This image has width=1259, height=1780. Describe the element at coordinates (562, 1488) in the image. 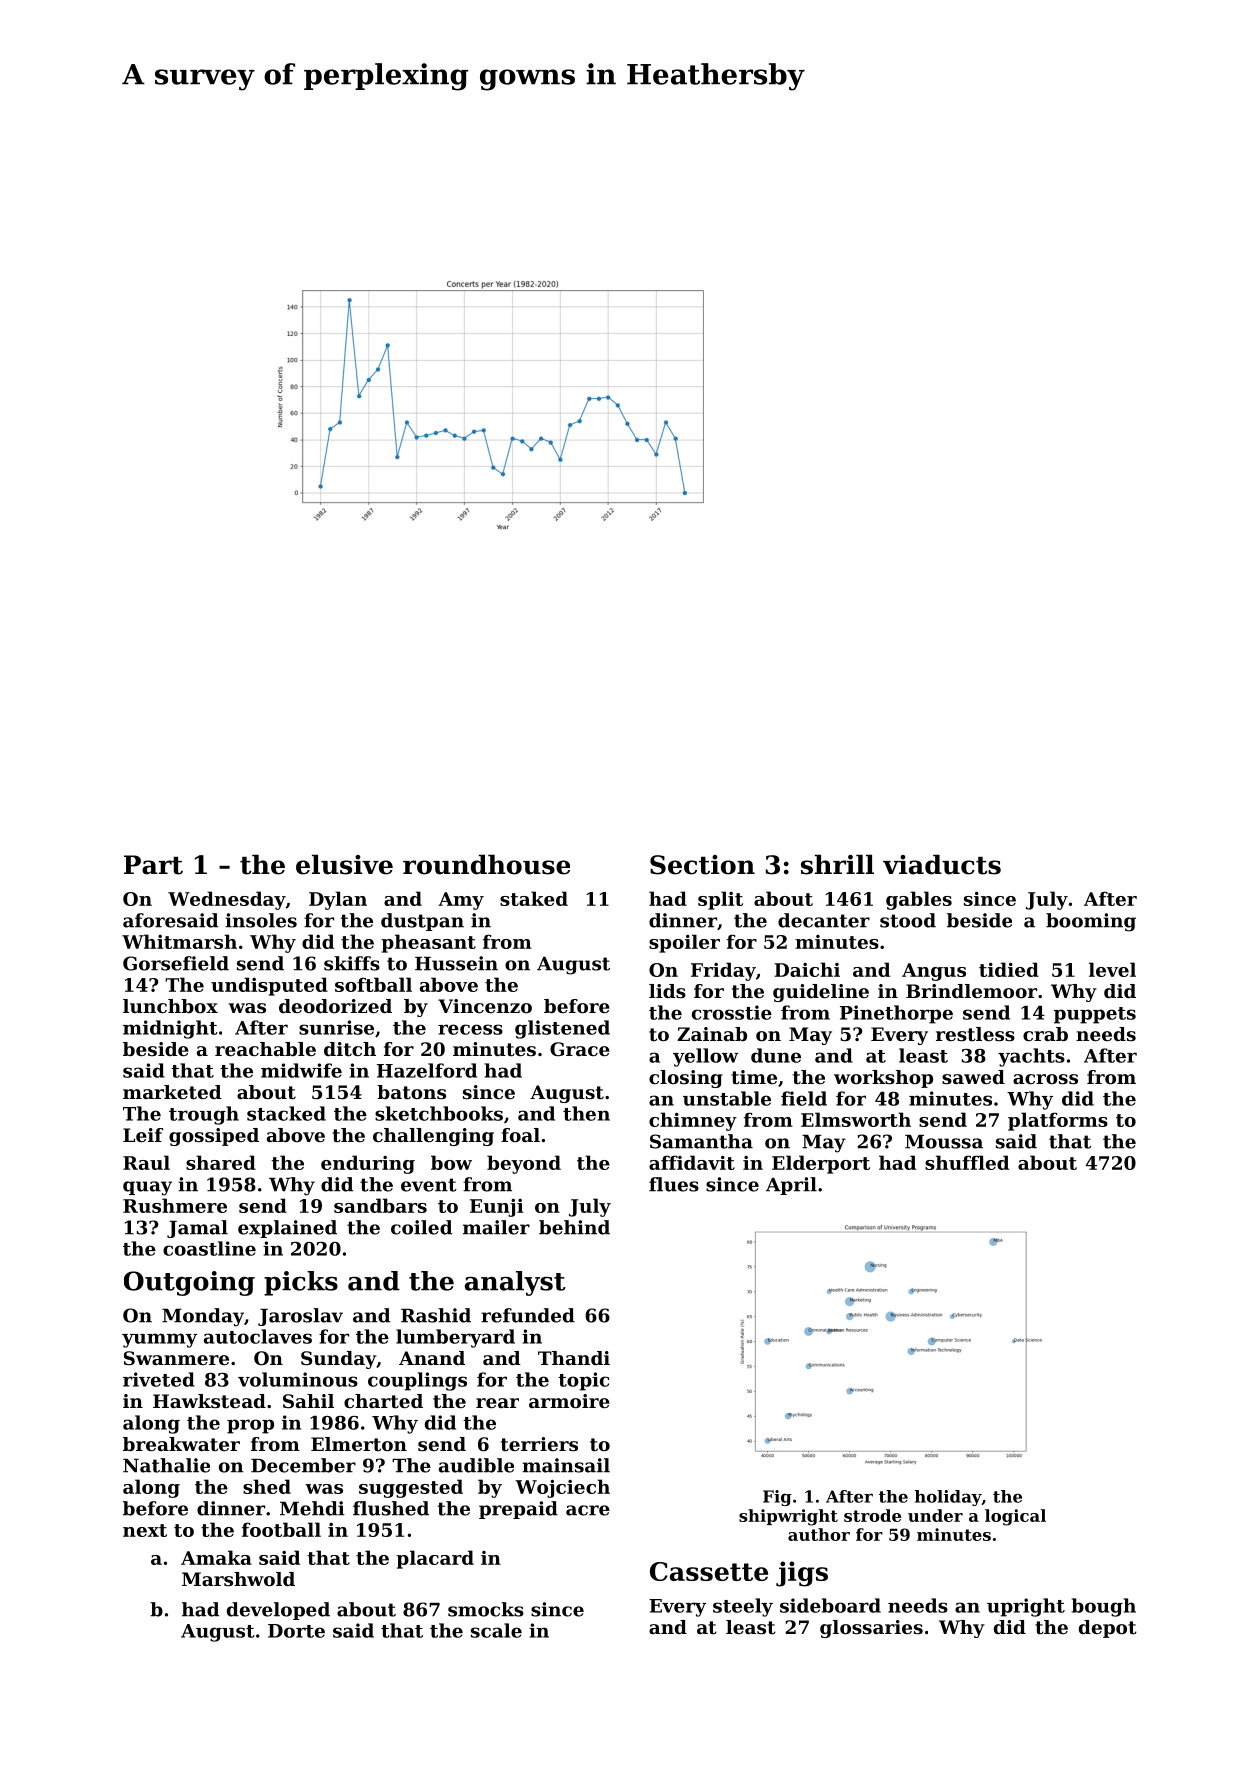

I see `Wojciech` at that location.
